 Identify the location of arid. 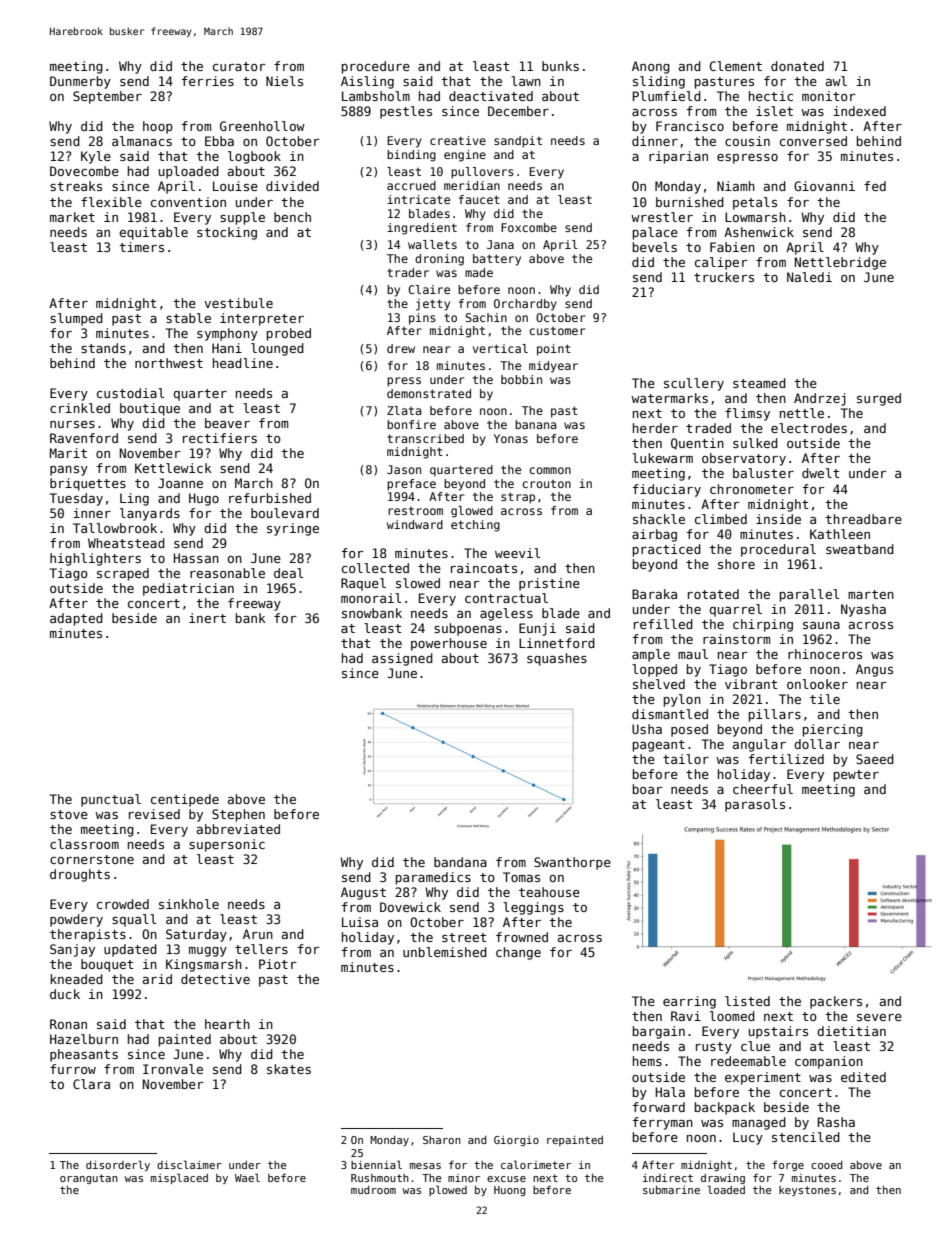
(157, 979).
